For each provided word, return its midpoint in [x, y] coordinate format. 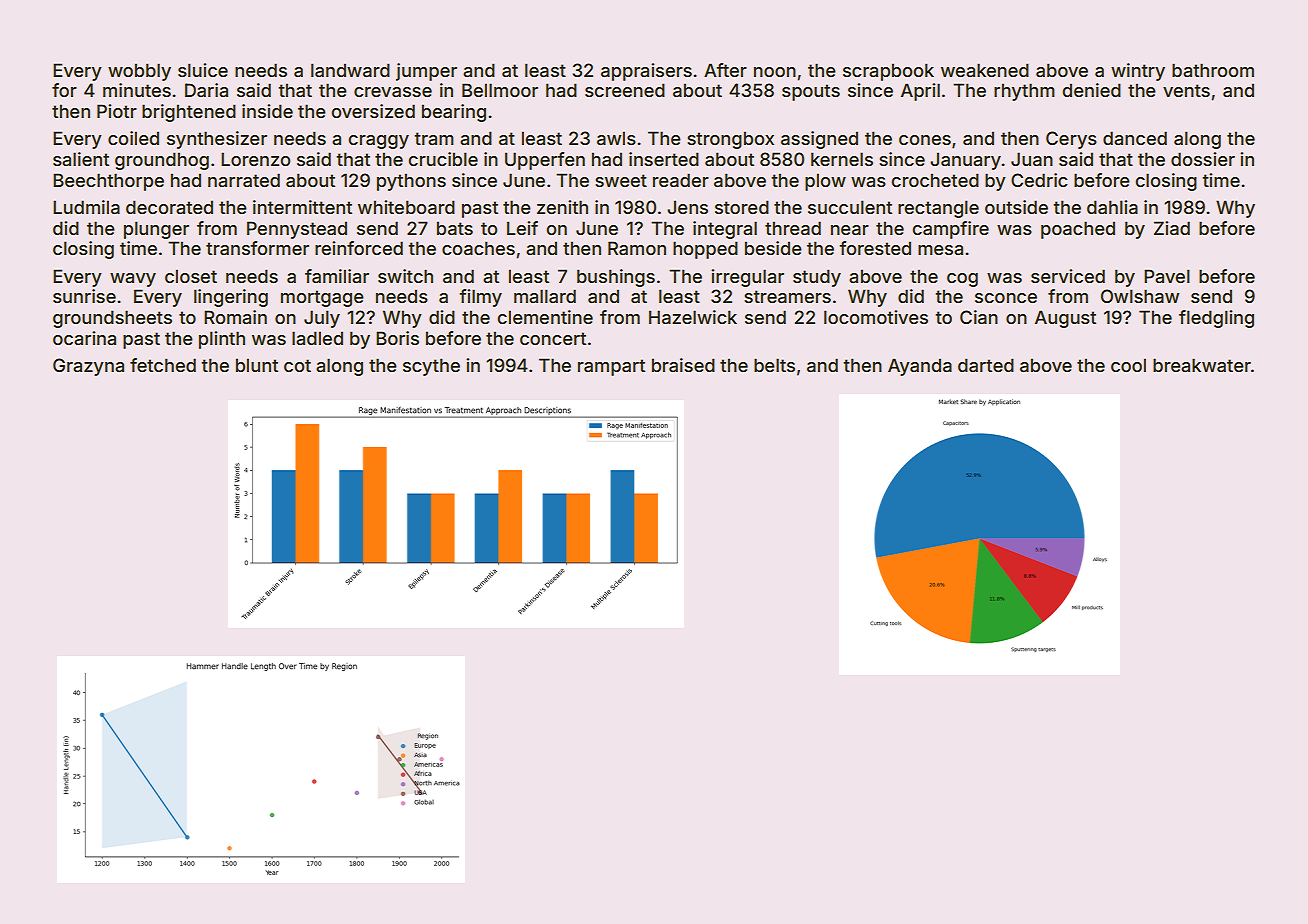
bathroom [1213, 70]
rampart [611, 367]
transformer [257, 248]
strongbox [730, 140]
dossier [1203, 159]
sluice [203, 70]
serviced [1068, 276]
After [725, 70]
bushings [616, 278]
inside [267, 111]
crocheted [935, 180]
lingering [231, 298]
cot [297, 365]
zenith [562, 207]
